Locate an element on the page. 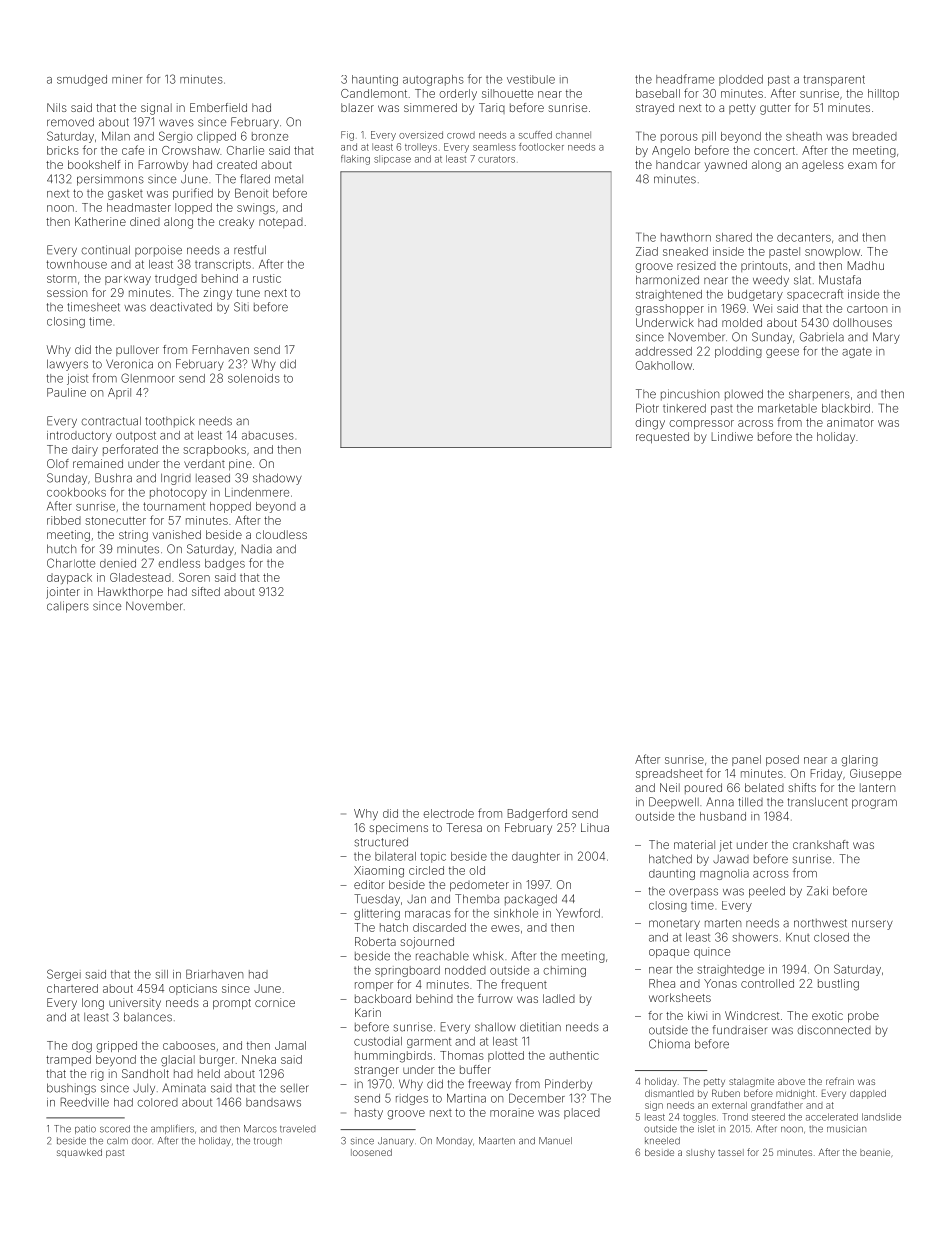 This image has width=952, height=1233. abacuses is located at coordinates (268, 435).
